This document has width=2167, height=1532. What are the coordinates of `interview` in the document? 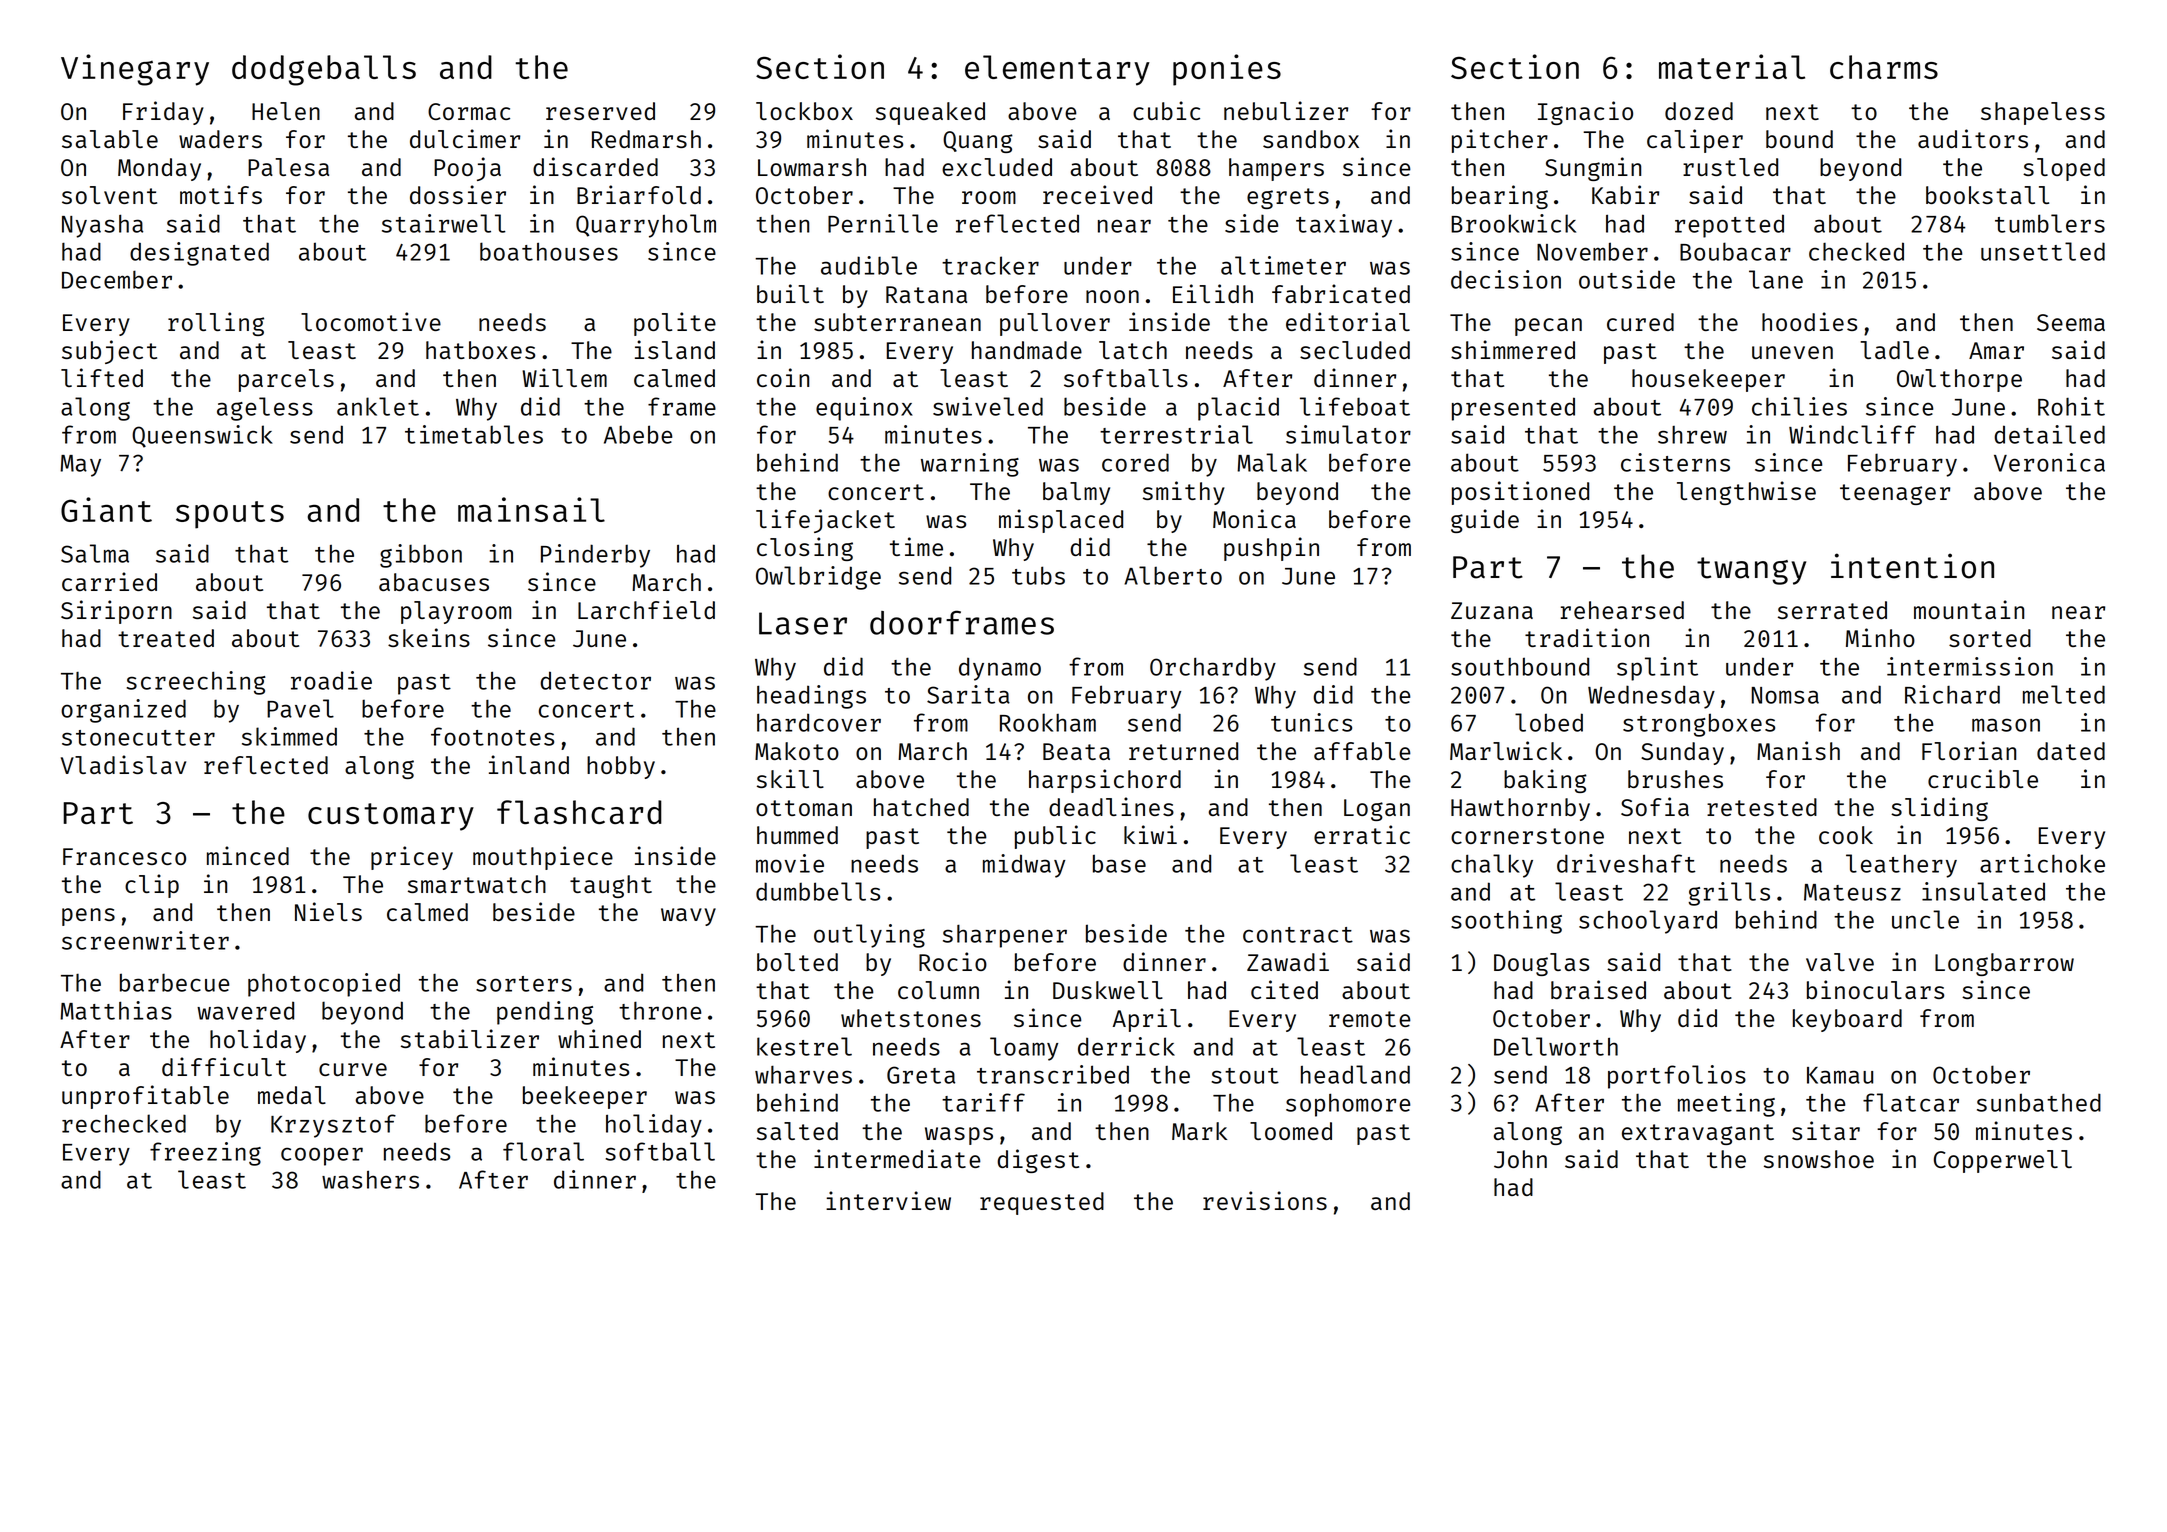 It's located at (888, 1200).
